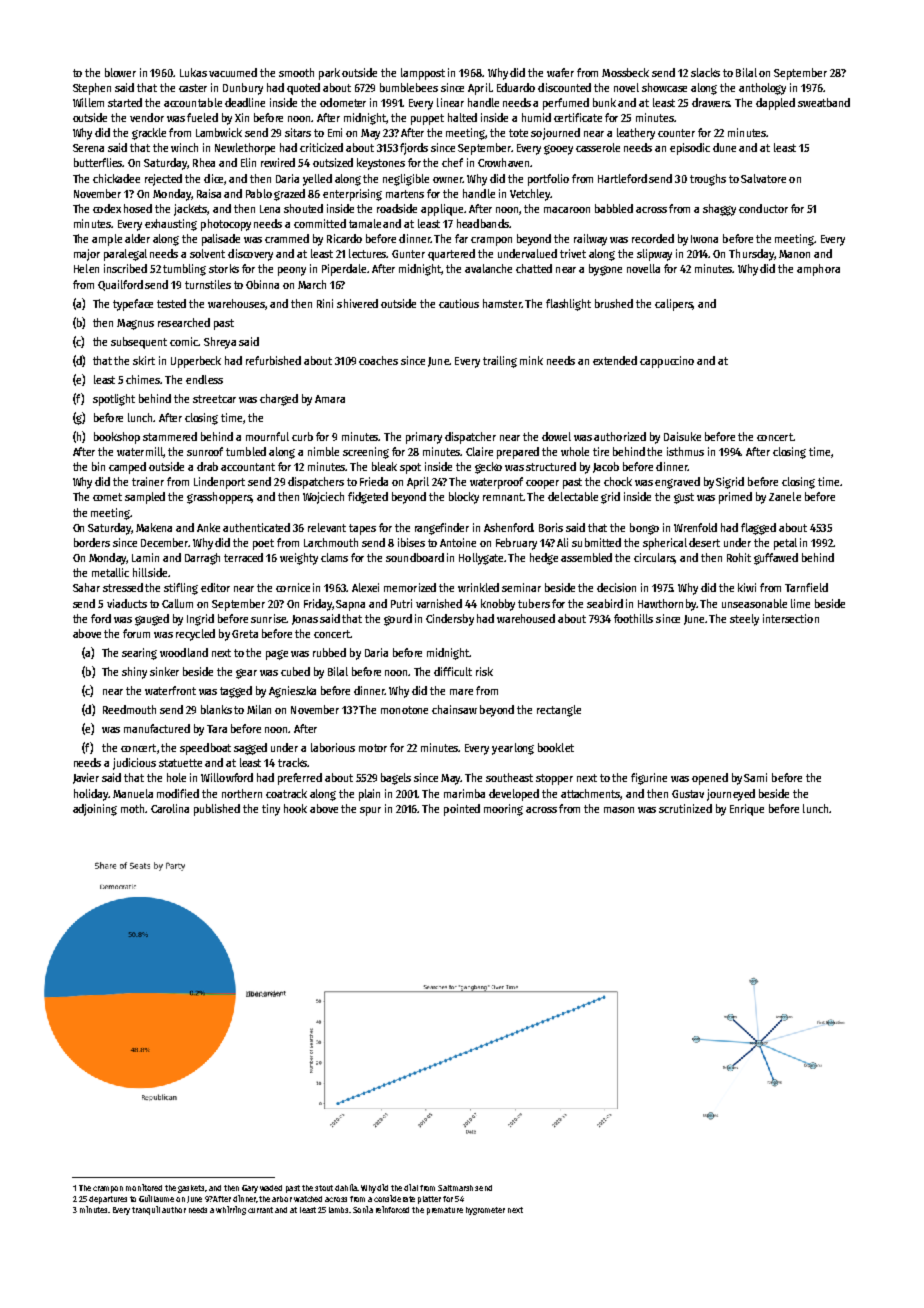 This document has width=924, height=1308. What do you see at coordinates (503, 810) in the document?
I see `mooring` at bounding box center [503, 810].
